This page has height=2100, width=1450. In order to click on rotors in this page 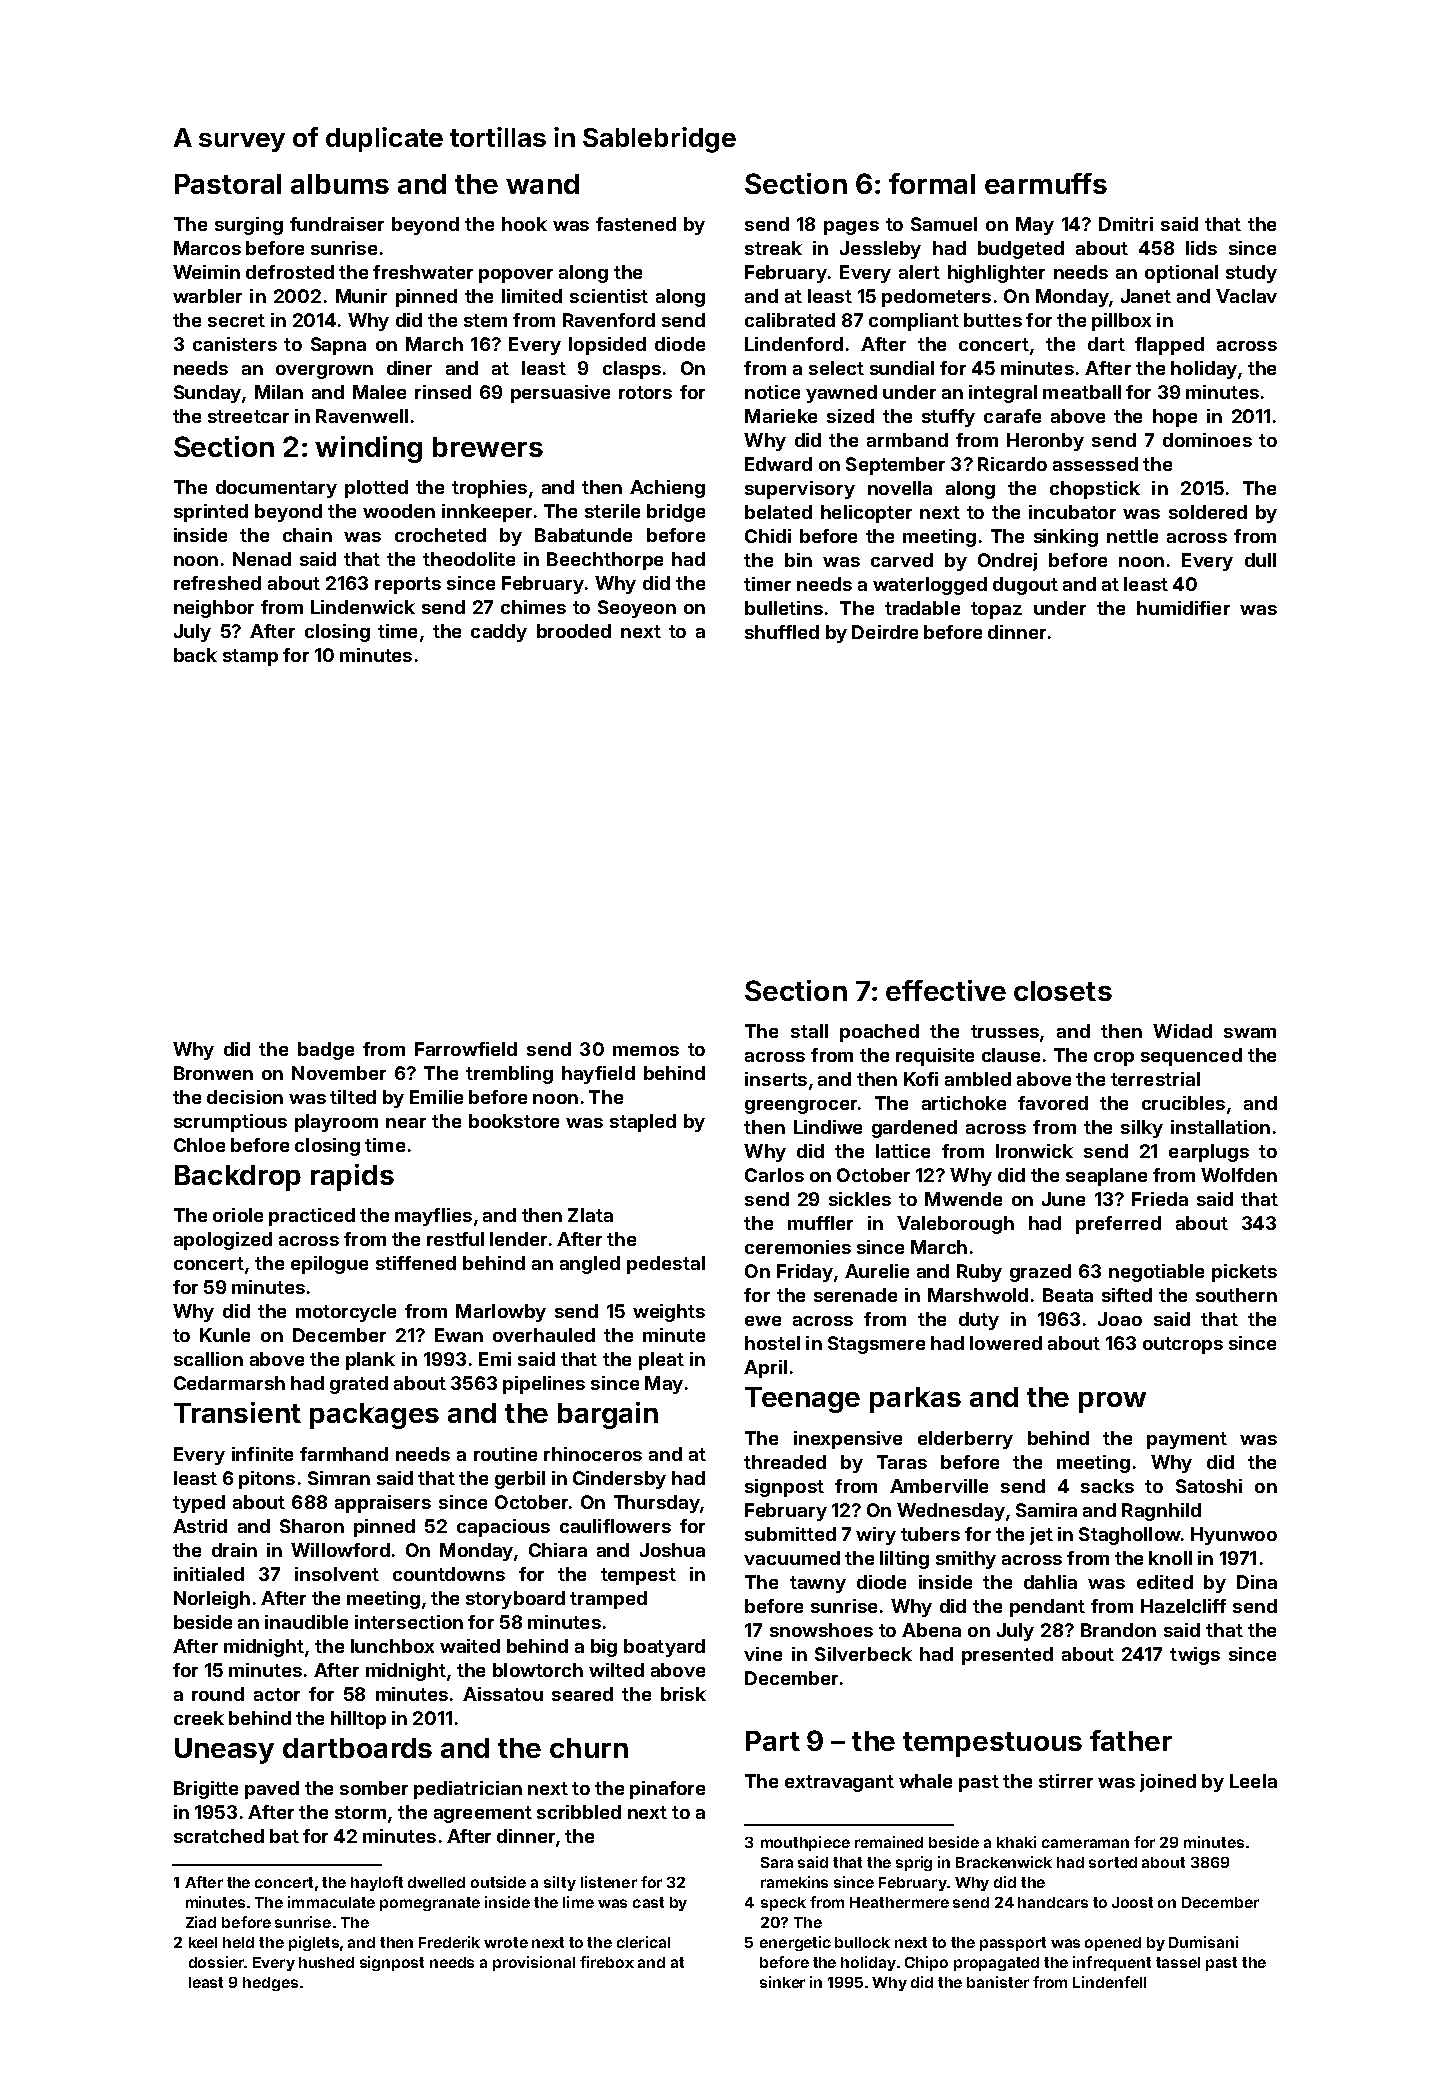, I will do `click(645, 392)`.
